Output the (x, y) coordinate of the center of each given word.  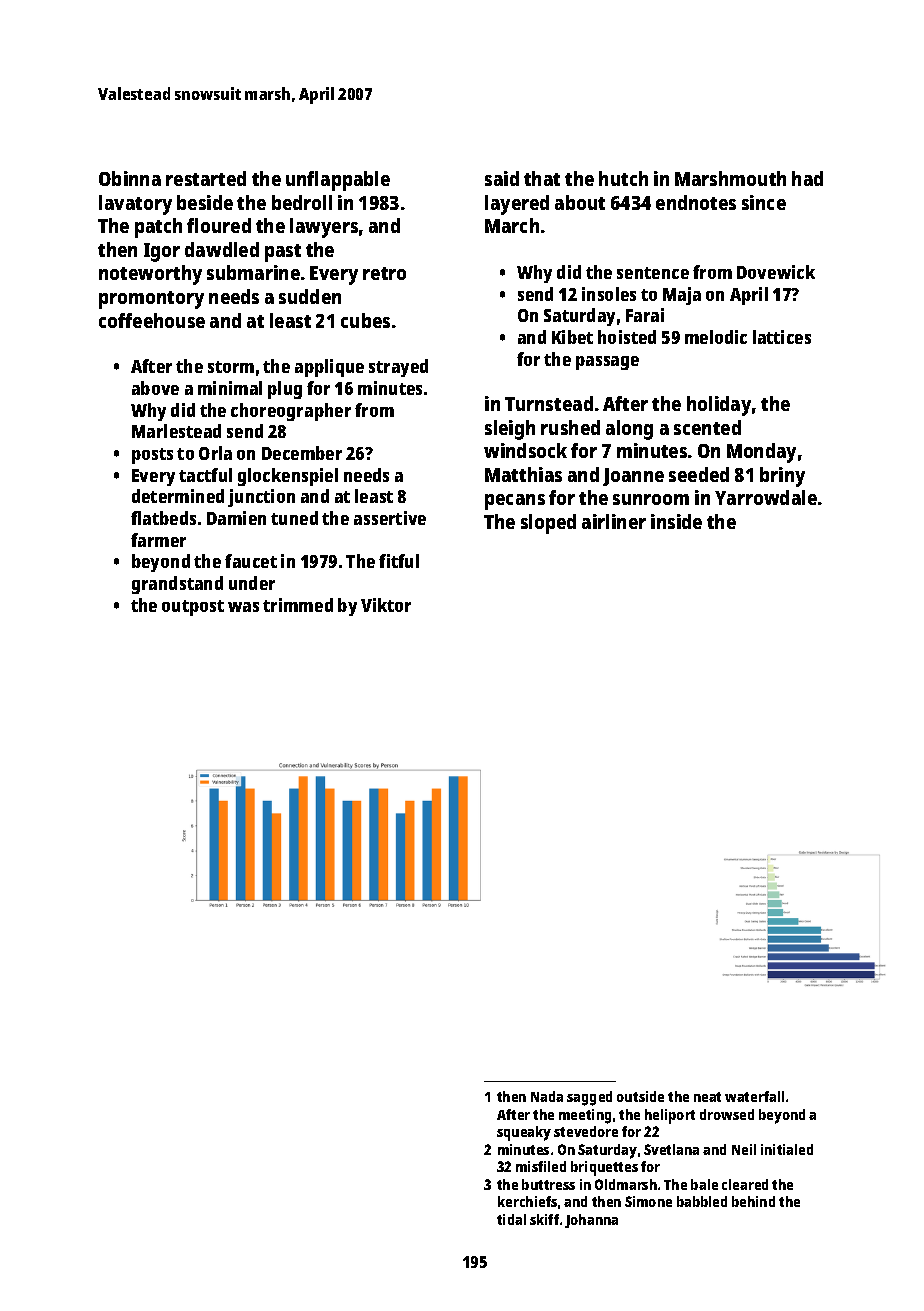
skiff (544, 1219)
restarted (206, 178)
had (807, 178)
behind (753, 1201)
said (502, 178)
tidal (511, 1219)
